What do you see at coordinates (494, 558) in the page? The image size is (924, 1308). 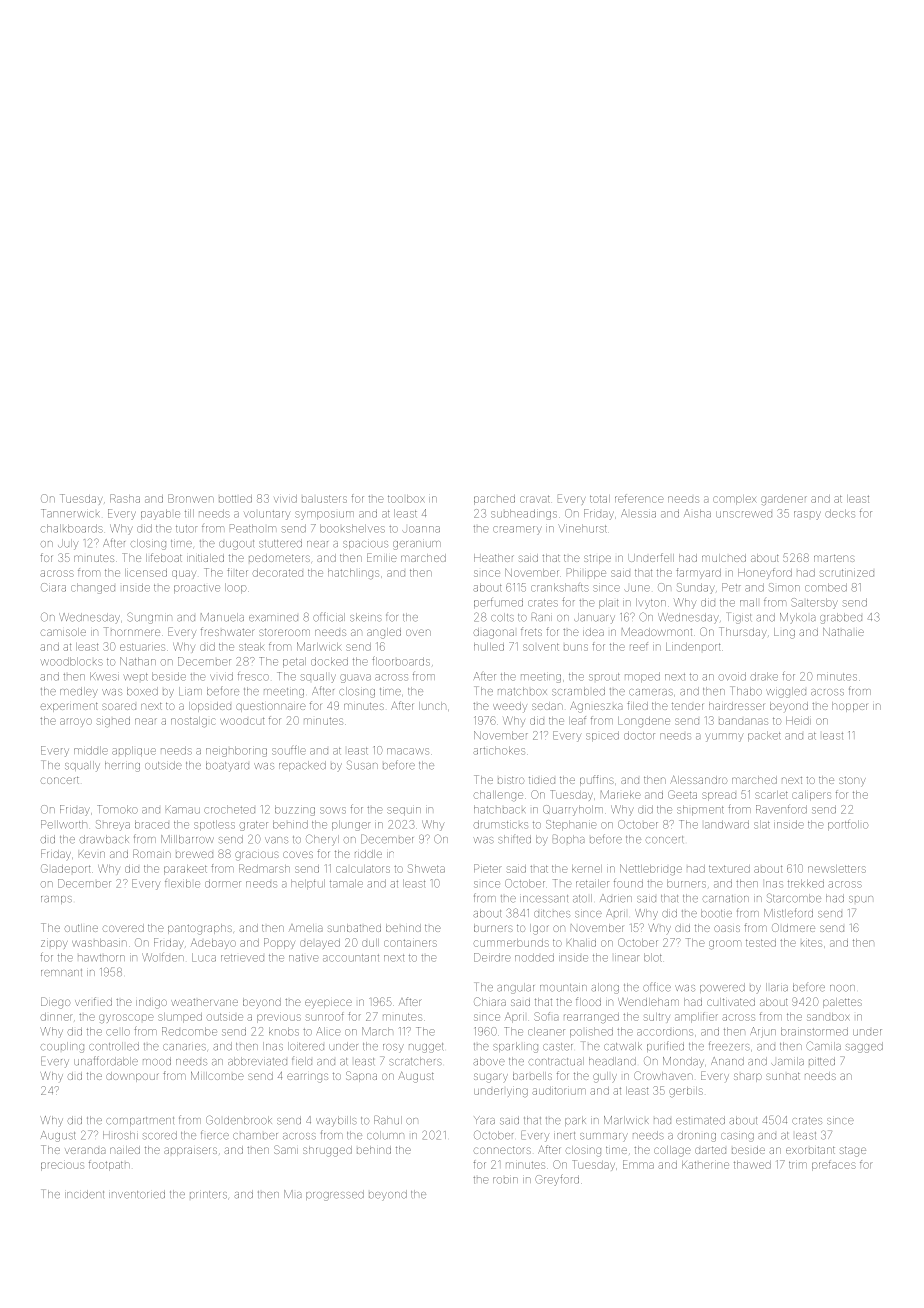 I see `Heather` at bounding box center [494, 558].
